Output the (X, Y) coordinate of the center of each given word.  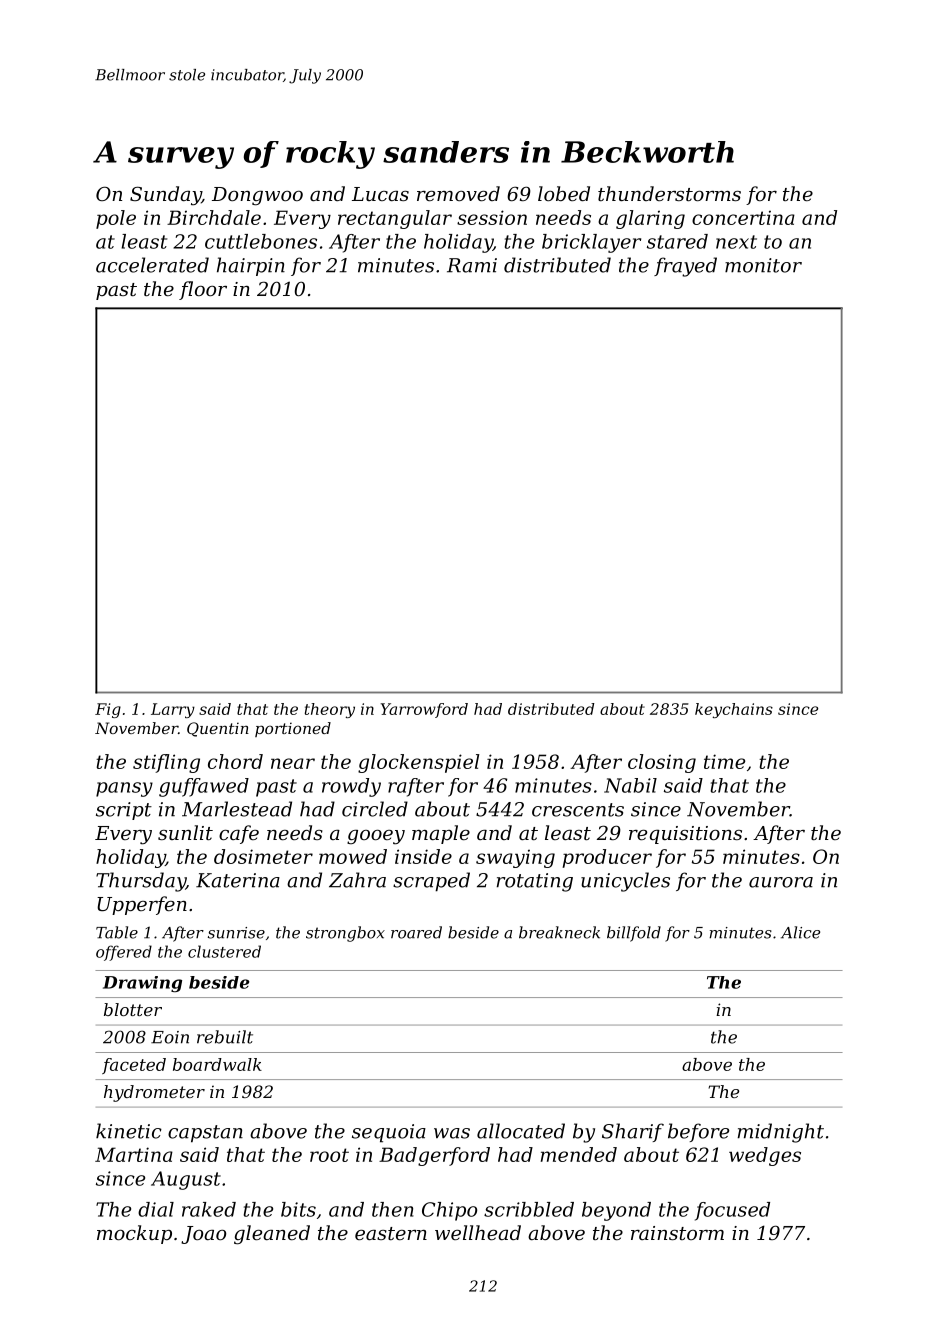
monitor (763, 265)
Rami (472, 265)
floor (203, 290)
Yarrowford (424, 710)
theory (330, 710)
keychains (734, 710)
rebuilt (225, 1037)
